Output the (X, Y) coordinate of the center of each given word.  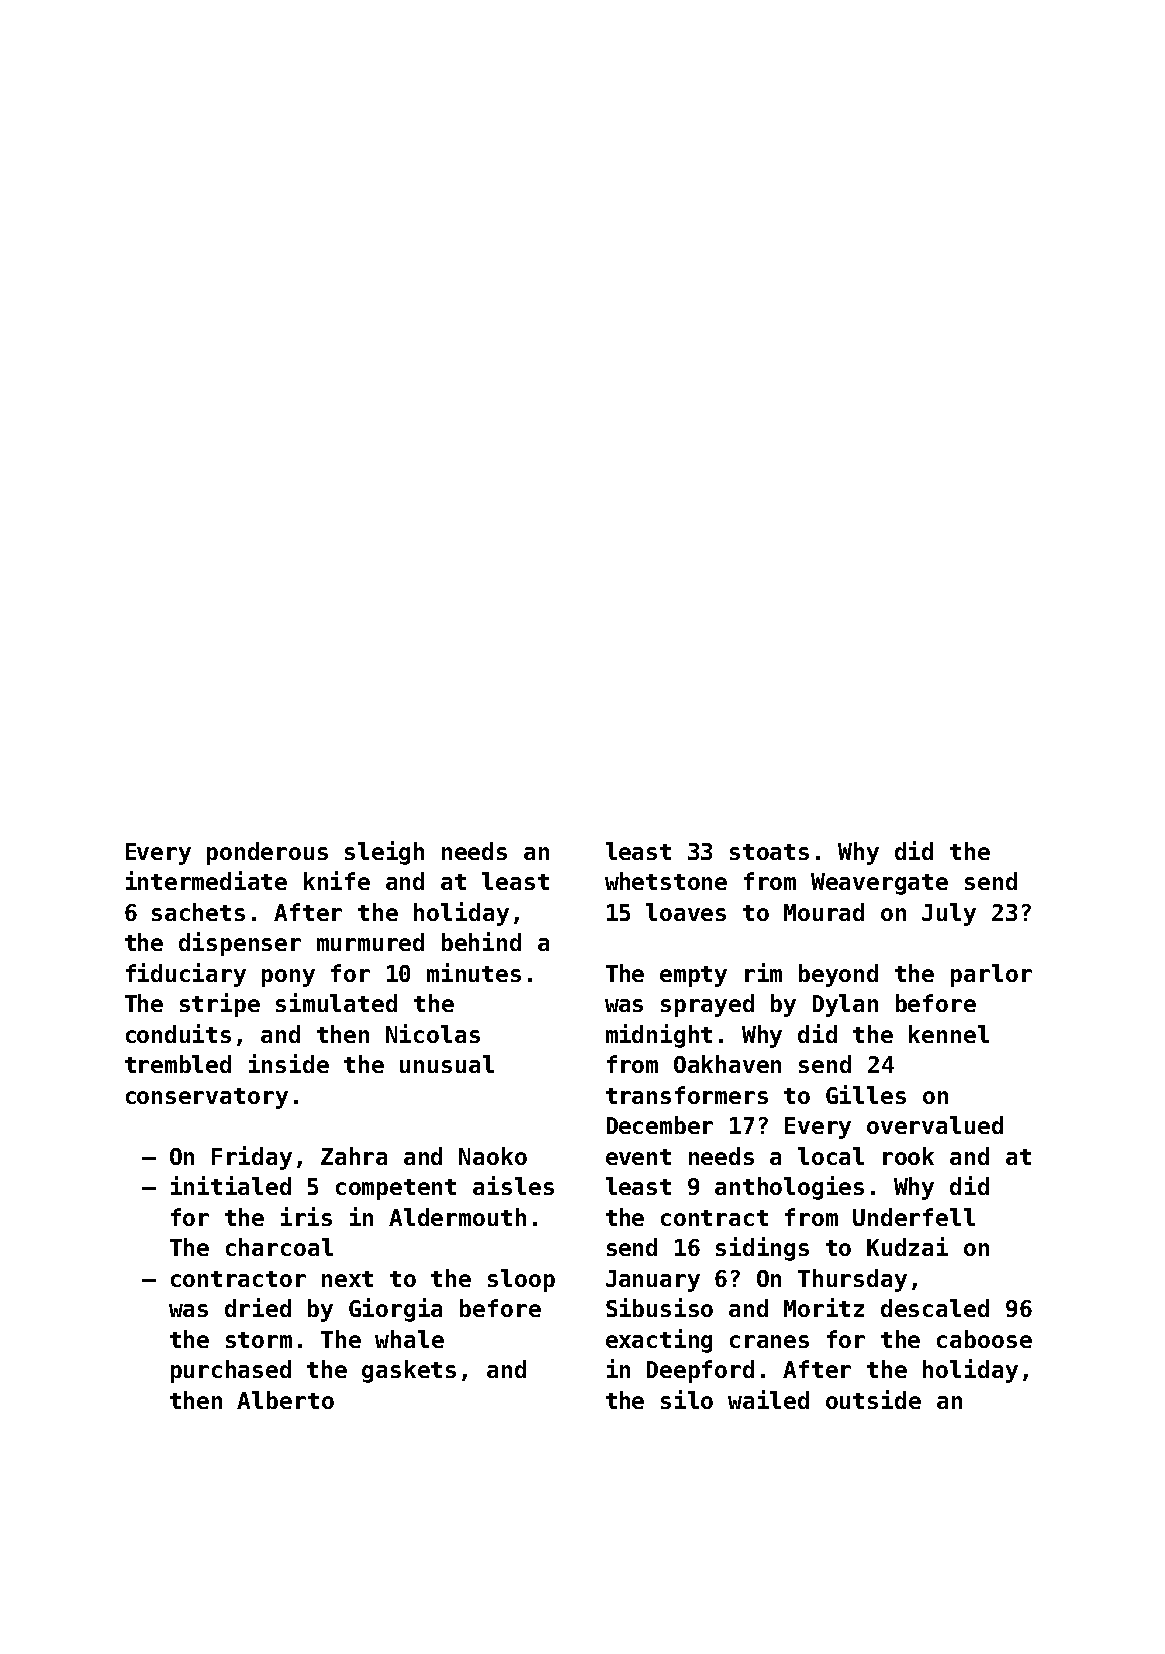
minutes (474, 972)
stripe (220, 1005)
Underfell (914, 1217)
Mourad (824, 912)
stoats (769, 852)
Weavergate (879, 884)
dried (258, 1307)
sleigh (384, 853)
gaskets (409, 1371)
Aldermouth (457, 1217)
